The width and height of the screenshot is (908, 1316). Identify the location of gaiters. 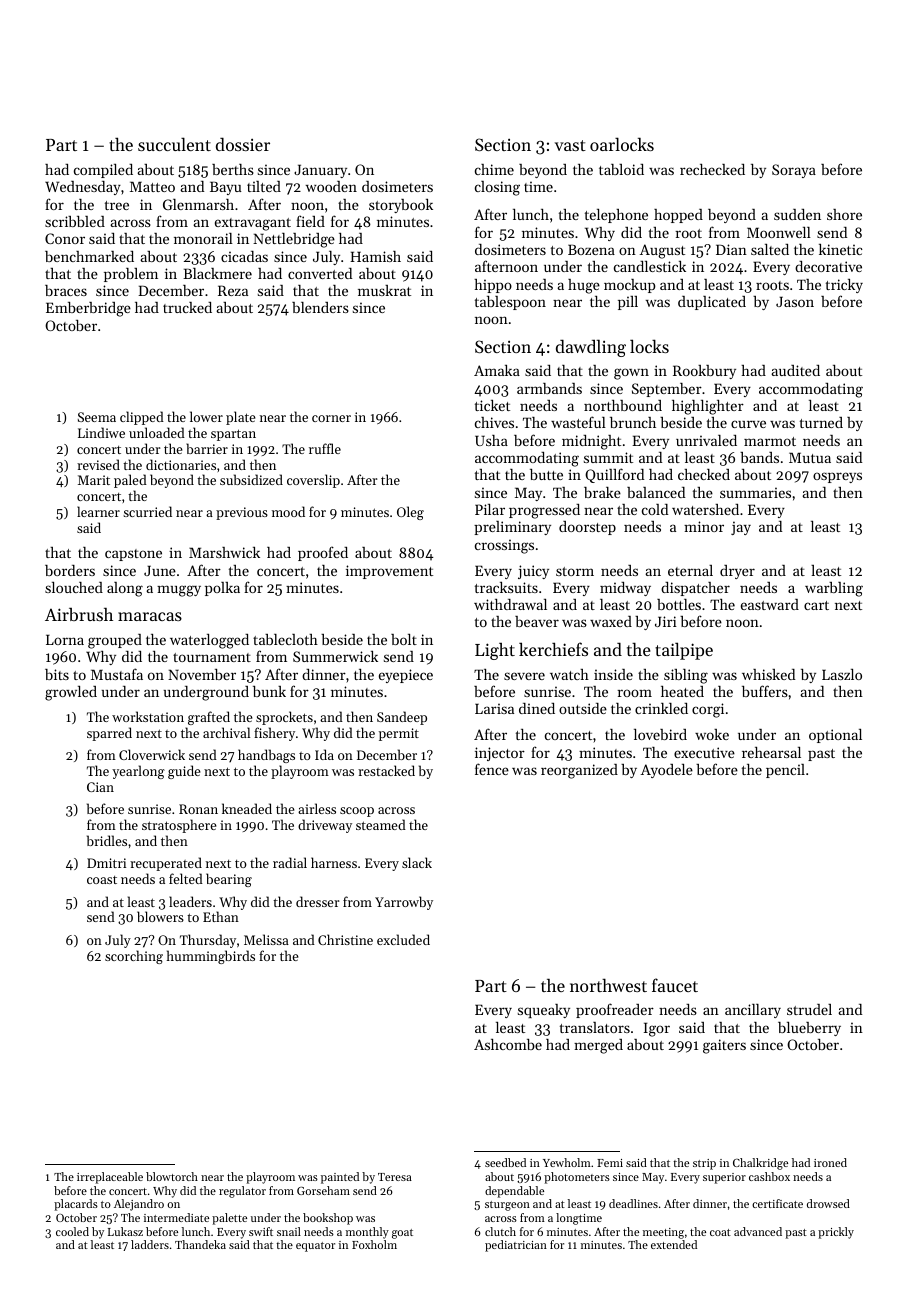
(724, 1046).
